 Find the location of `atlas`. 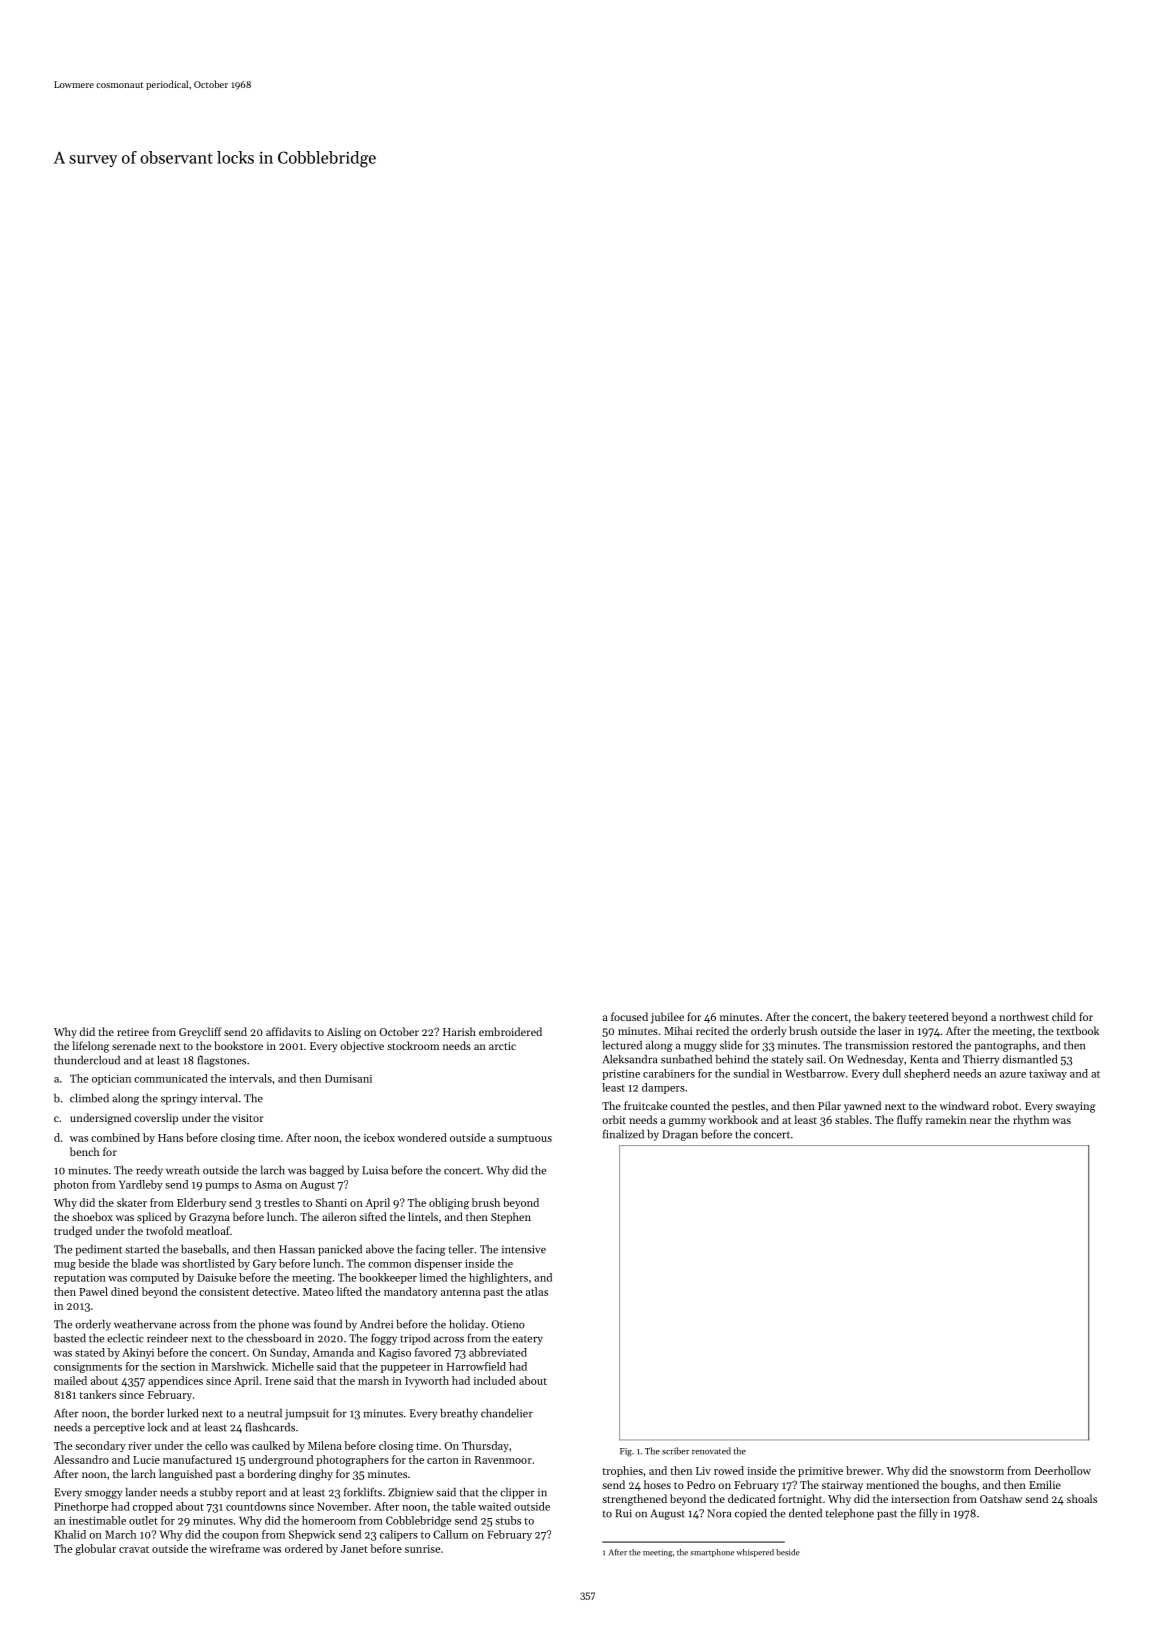

atlas is located at coordinates (537, 1291).
